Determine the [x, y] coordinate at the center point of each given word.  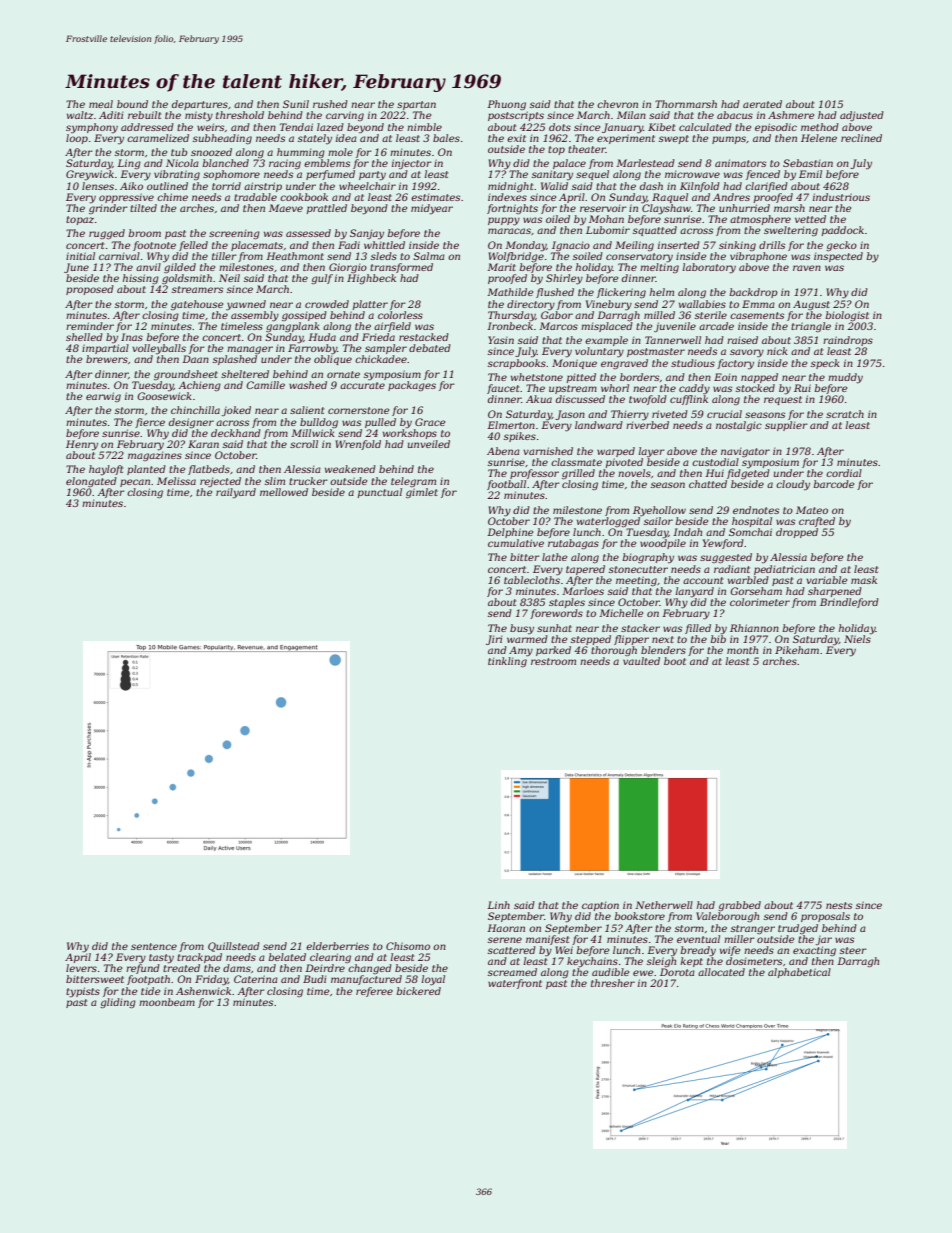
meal [101, 104]
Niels [857, 638]
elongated [91, 482]
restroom [553, 661]
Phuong [506, 105]
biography [648, 558]
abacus [735, 115]
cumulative [516, 543]
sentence [154, 946]
